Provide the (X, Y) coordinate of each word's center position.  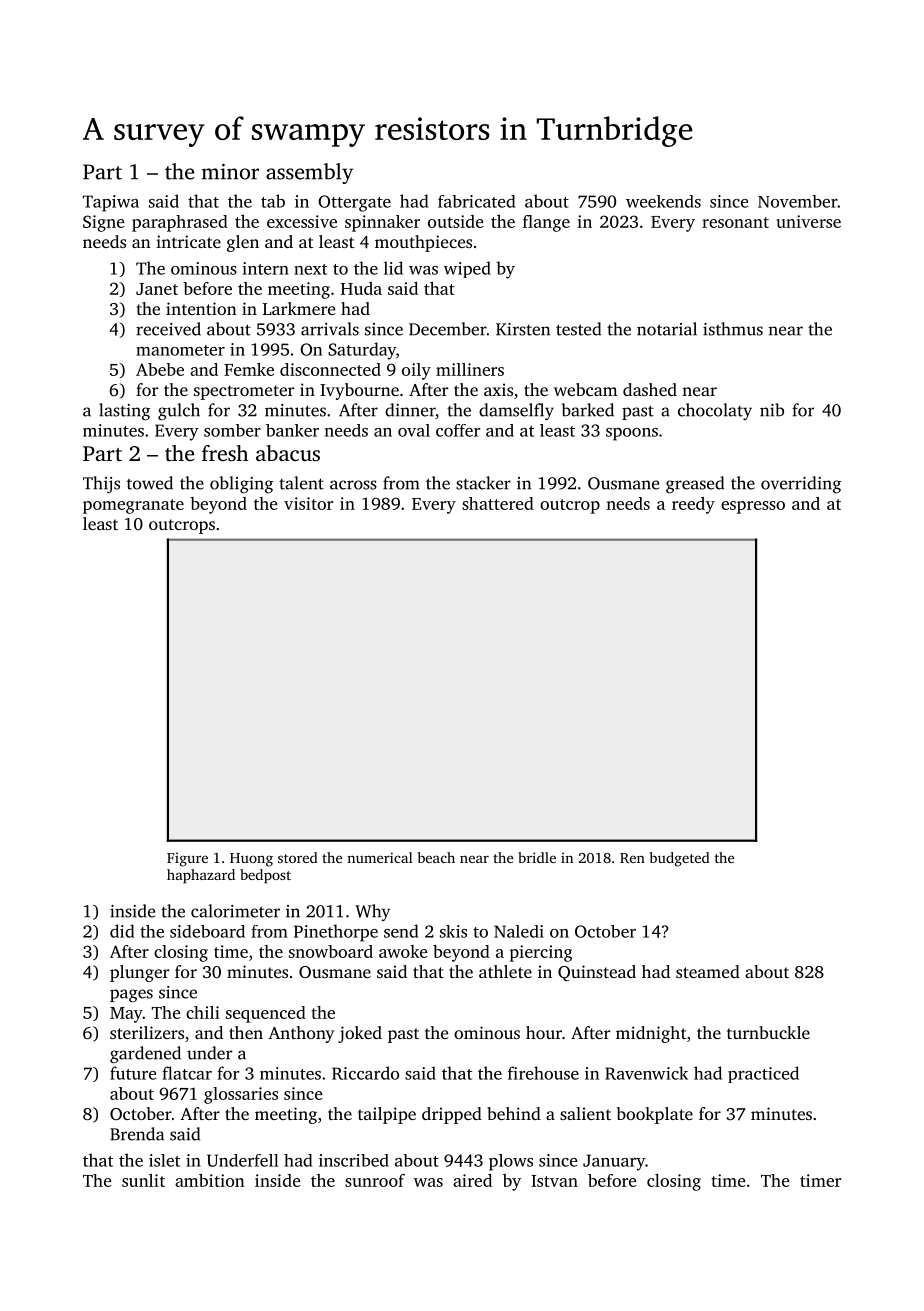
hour (544, 1032)
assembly (309, 173)
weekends (663, 201)
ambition (210, 1180)
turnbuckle (768, 1032)
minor (230, 172)
